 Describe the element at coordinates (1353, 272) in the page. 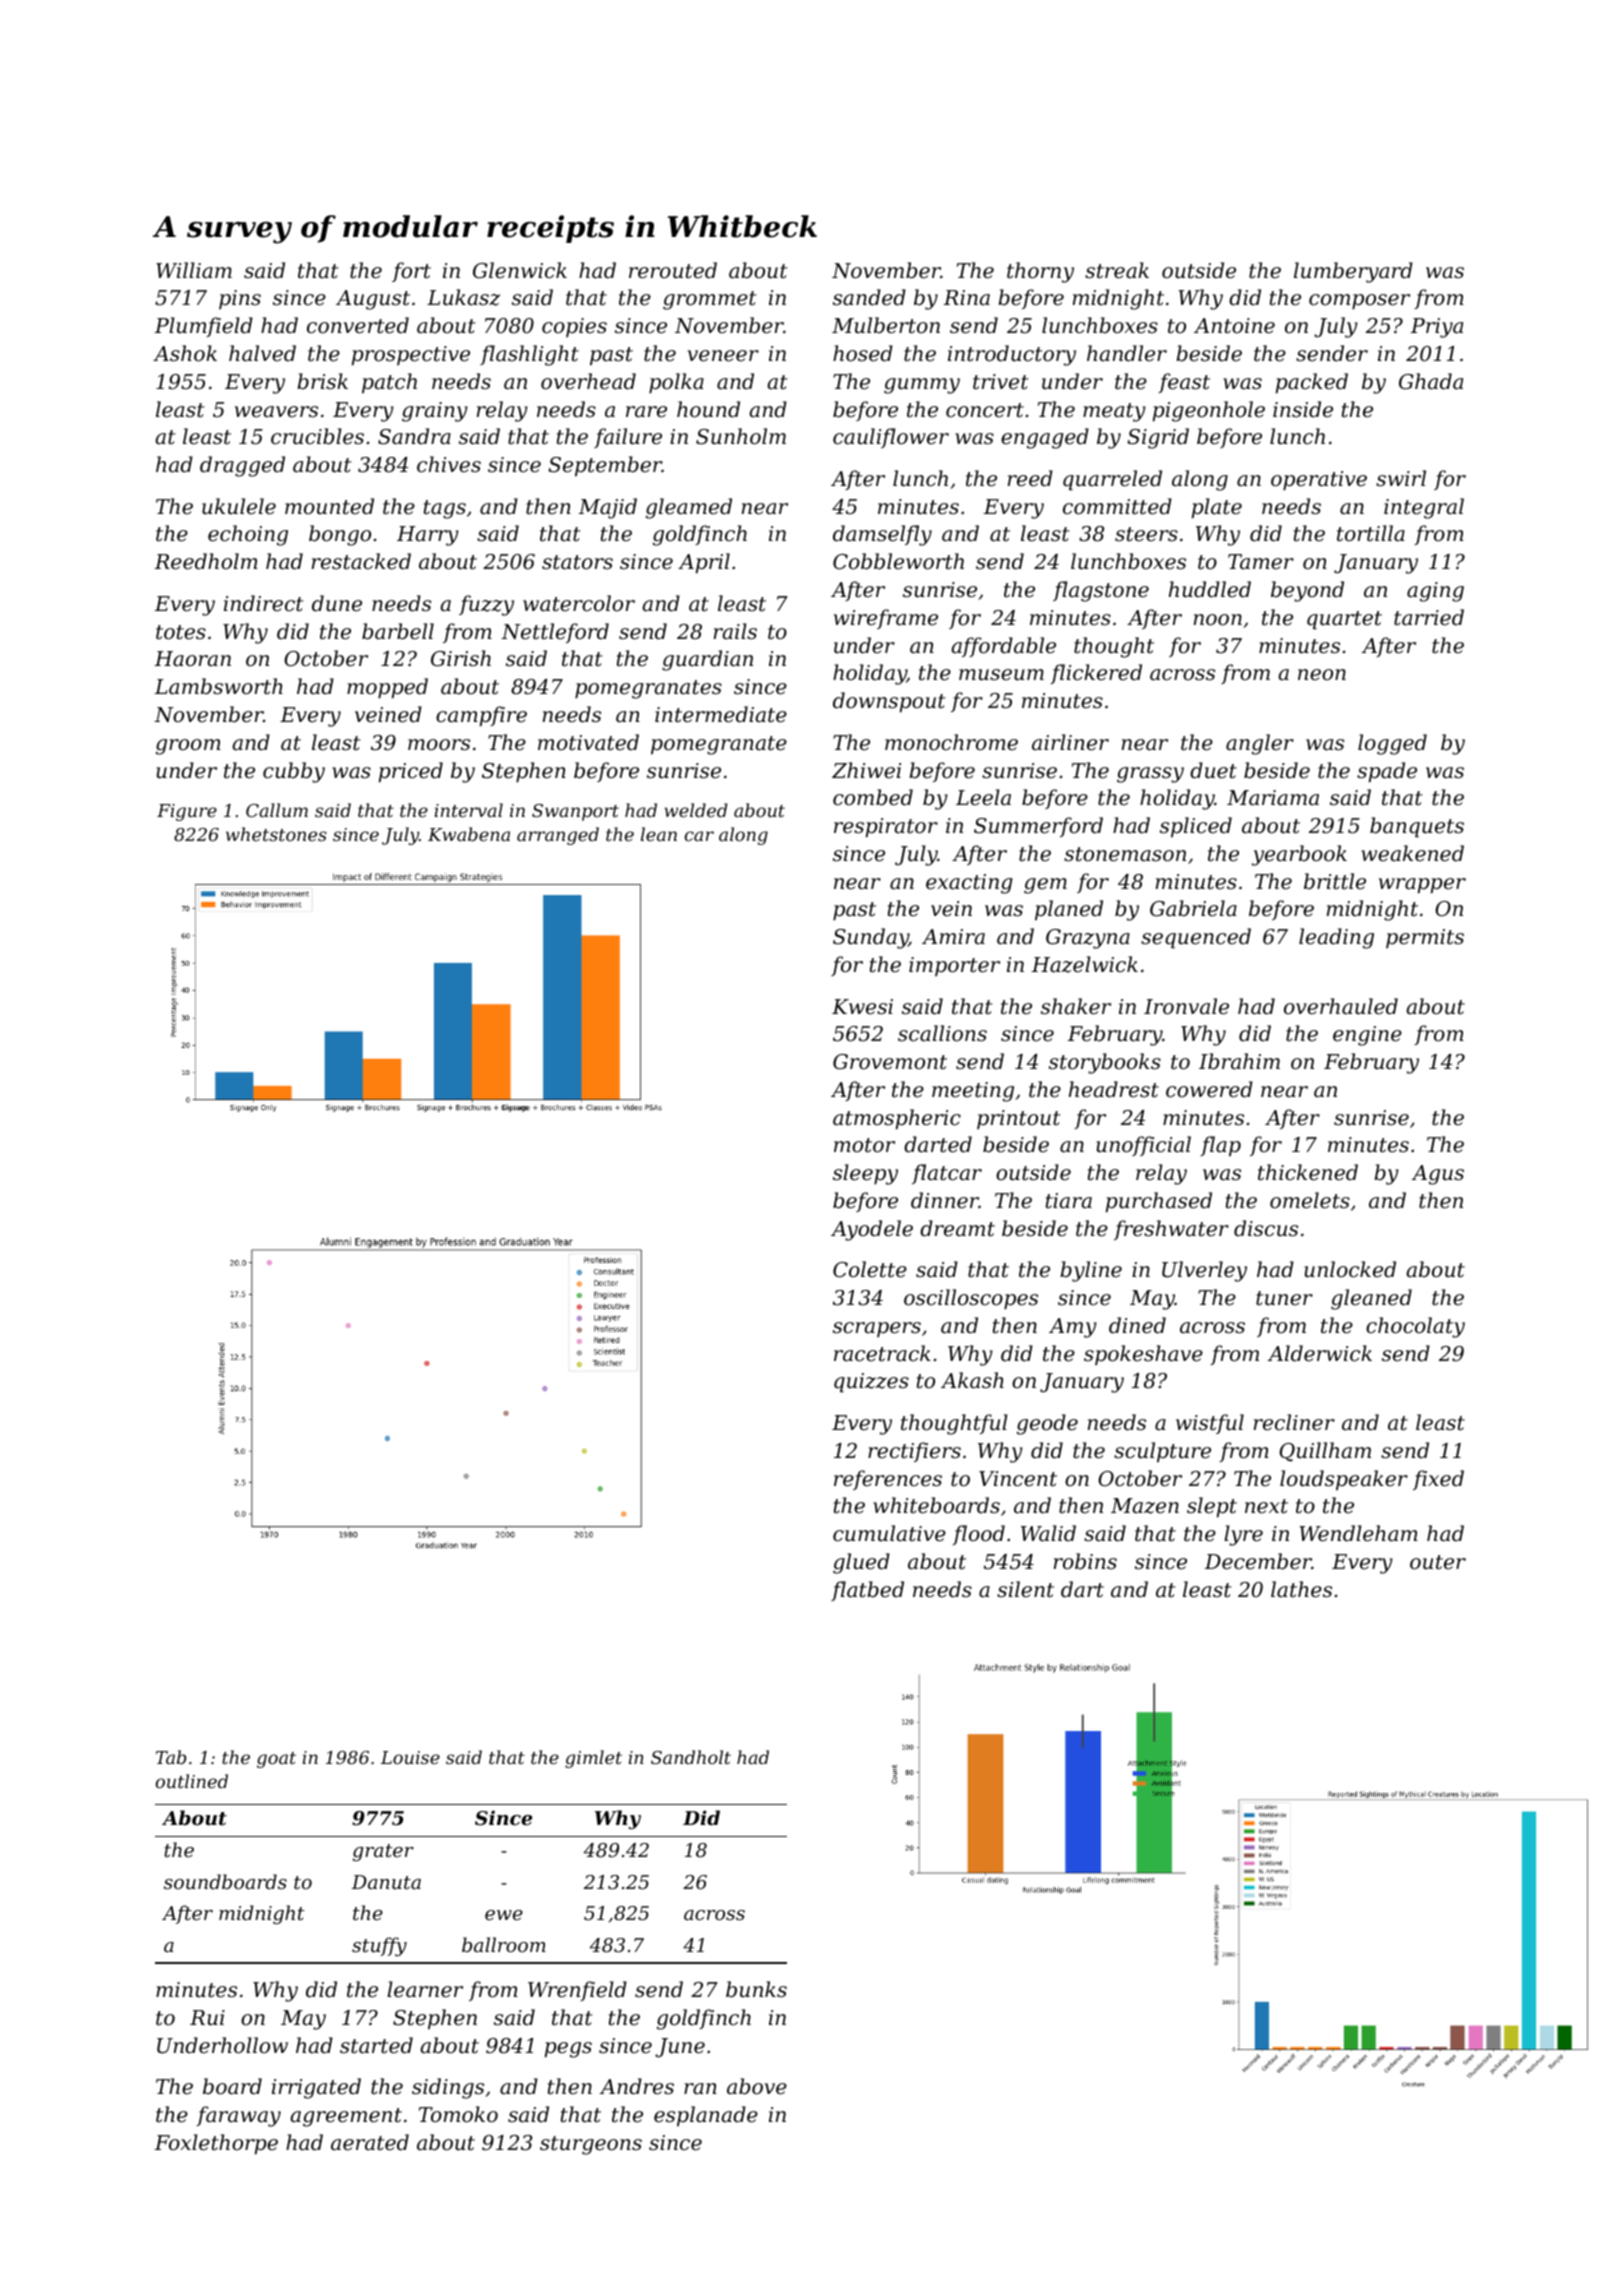

I see `lumberyard` at that location.
